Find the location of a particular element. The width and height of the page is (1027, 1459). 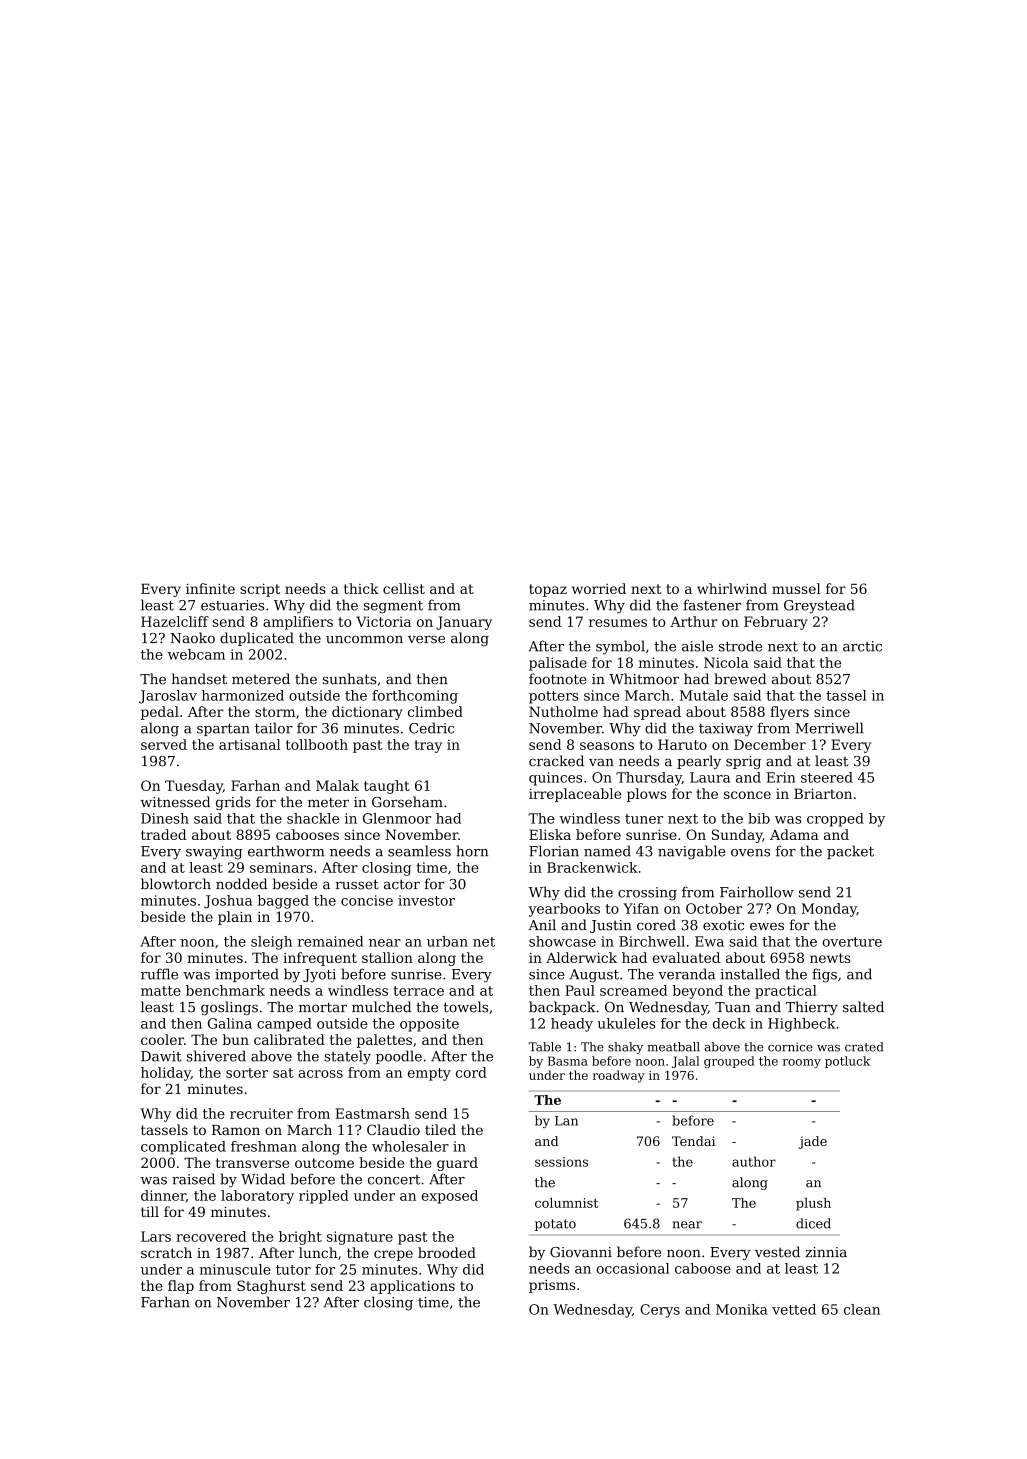

jade is located at coordinates (812, 1142).
